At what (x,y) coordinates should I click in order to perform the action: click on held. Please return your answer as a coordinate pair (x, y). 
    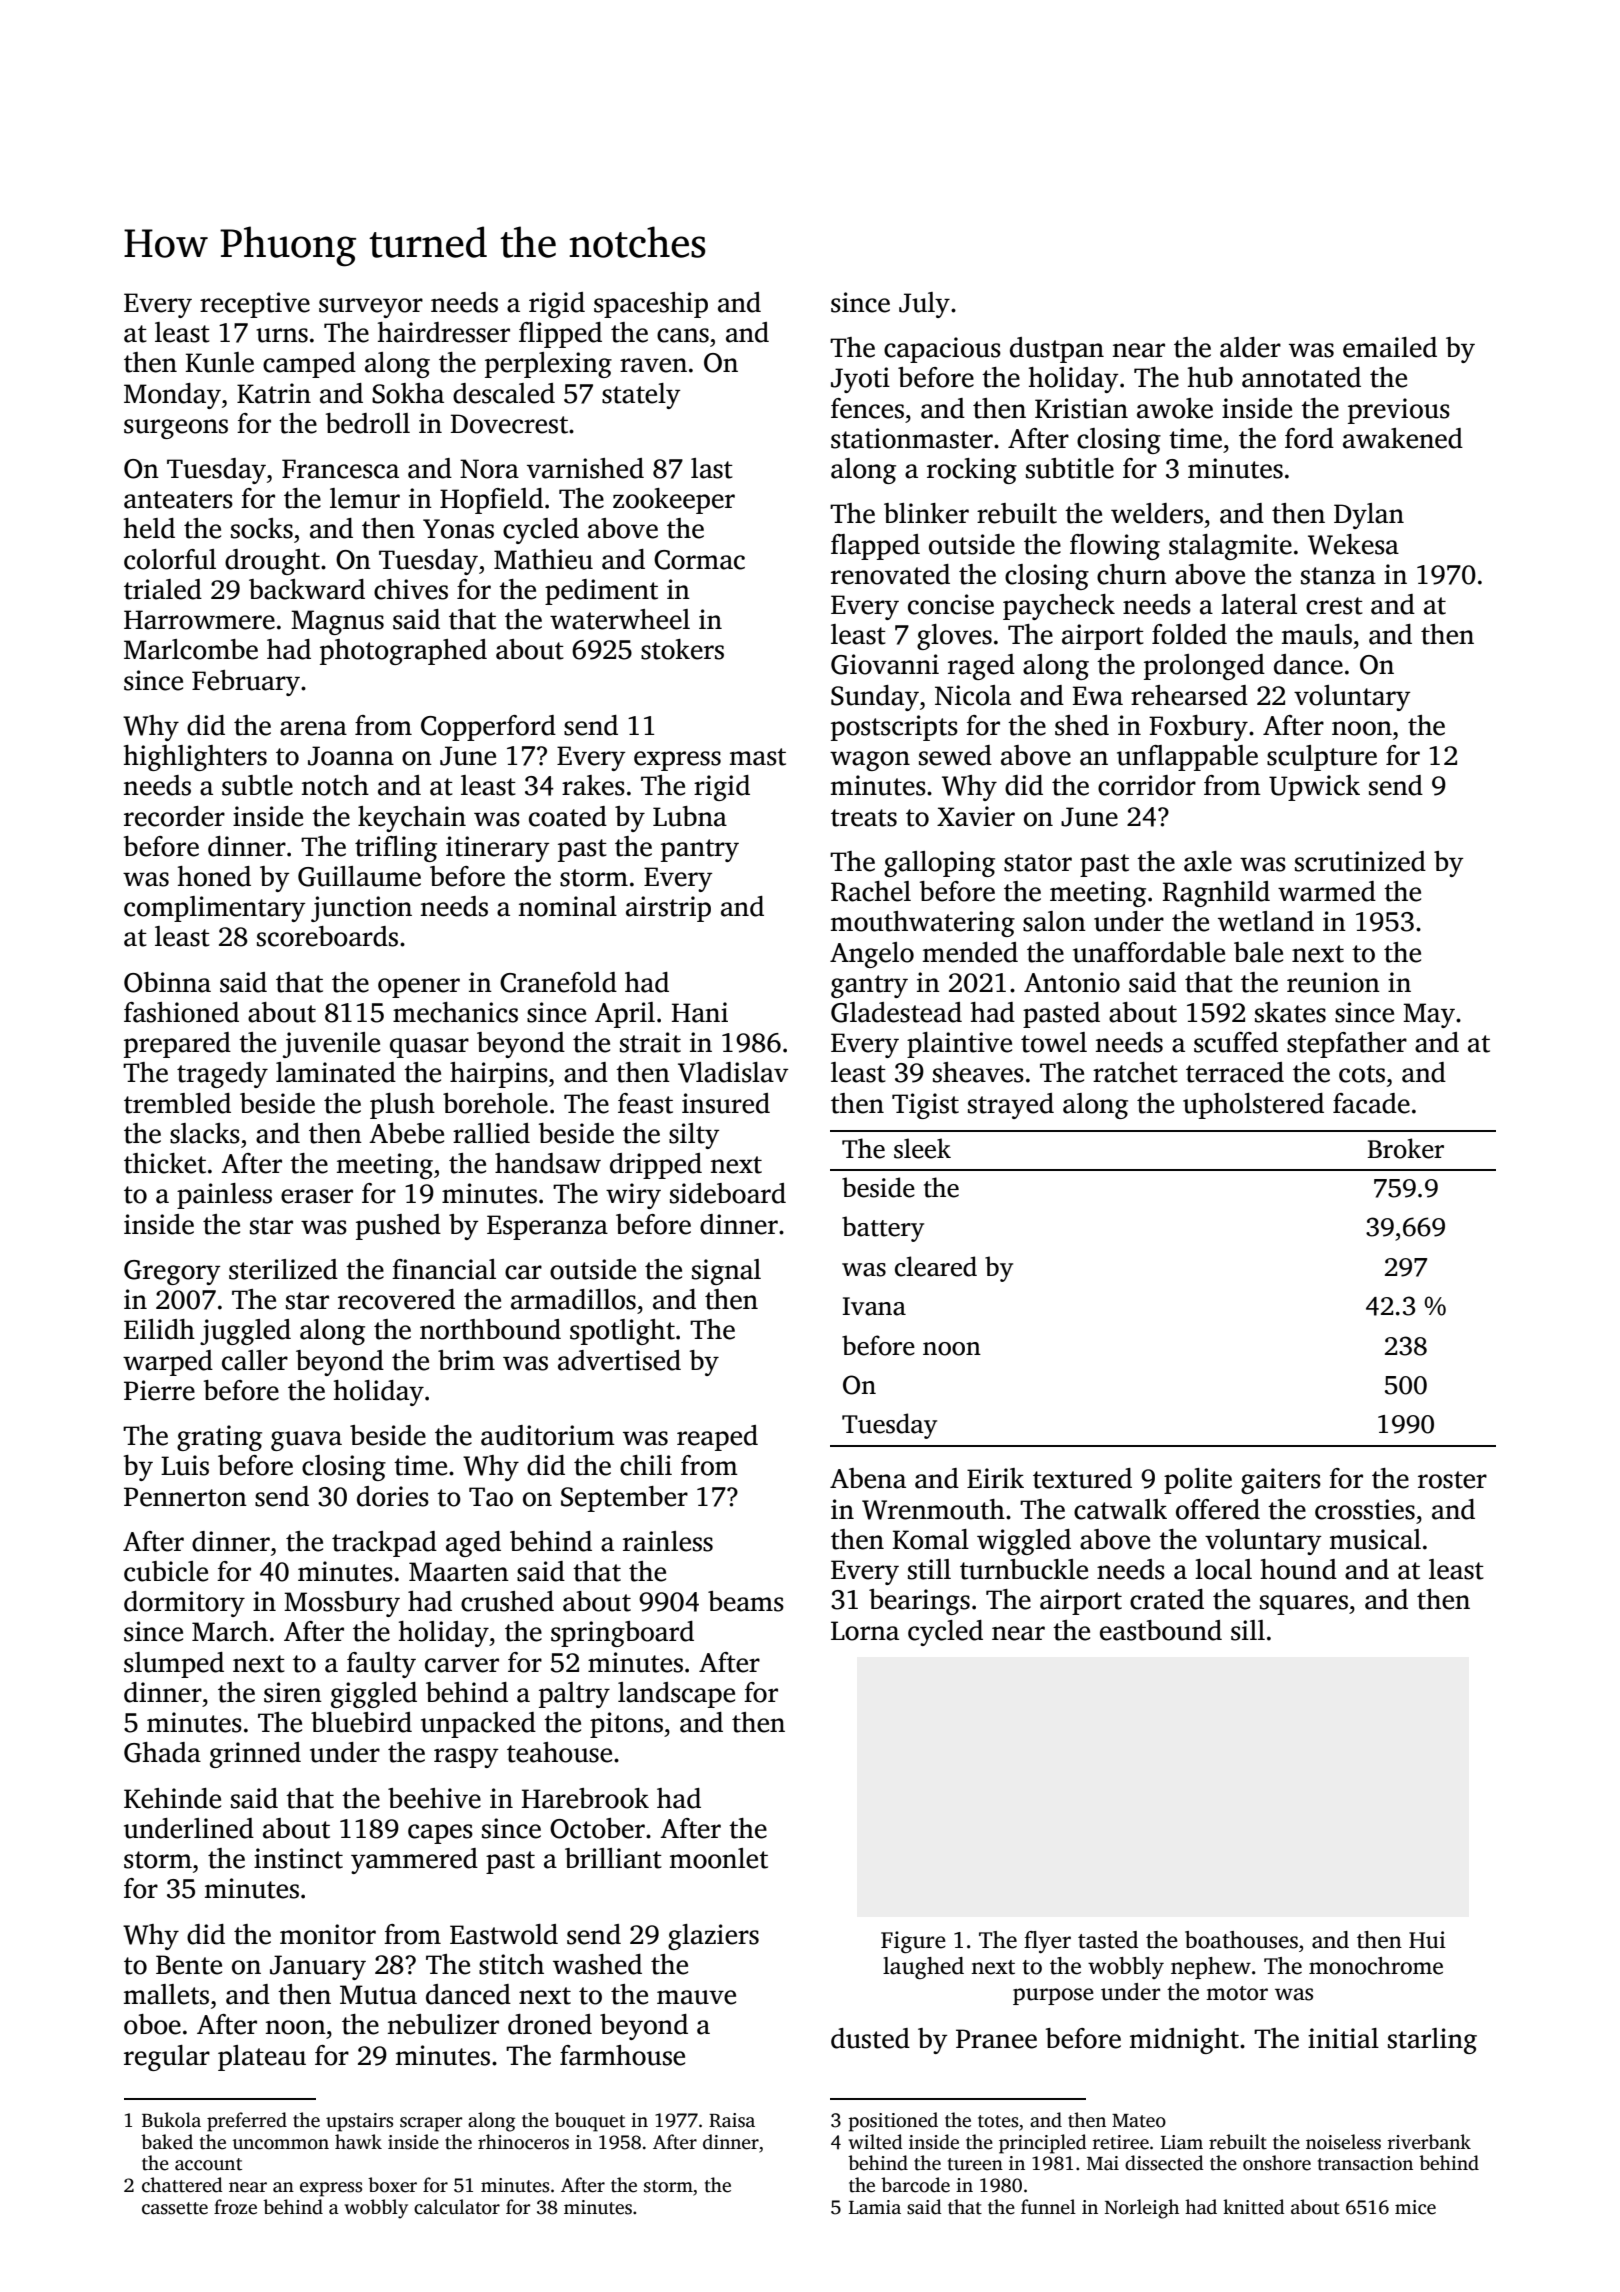
    Looking at the image, I should click on (149, 528).
